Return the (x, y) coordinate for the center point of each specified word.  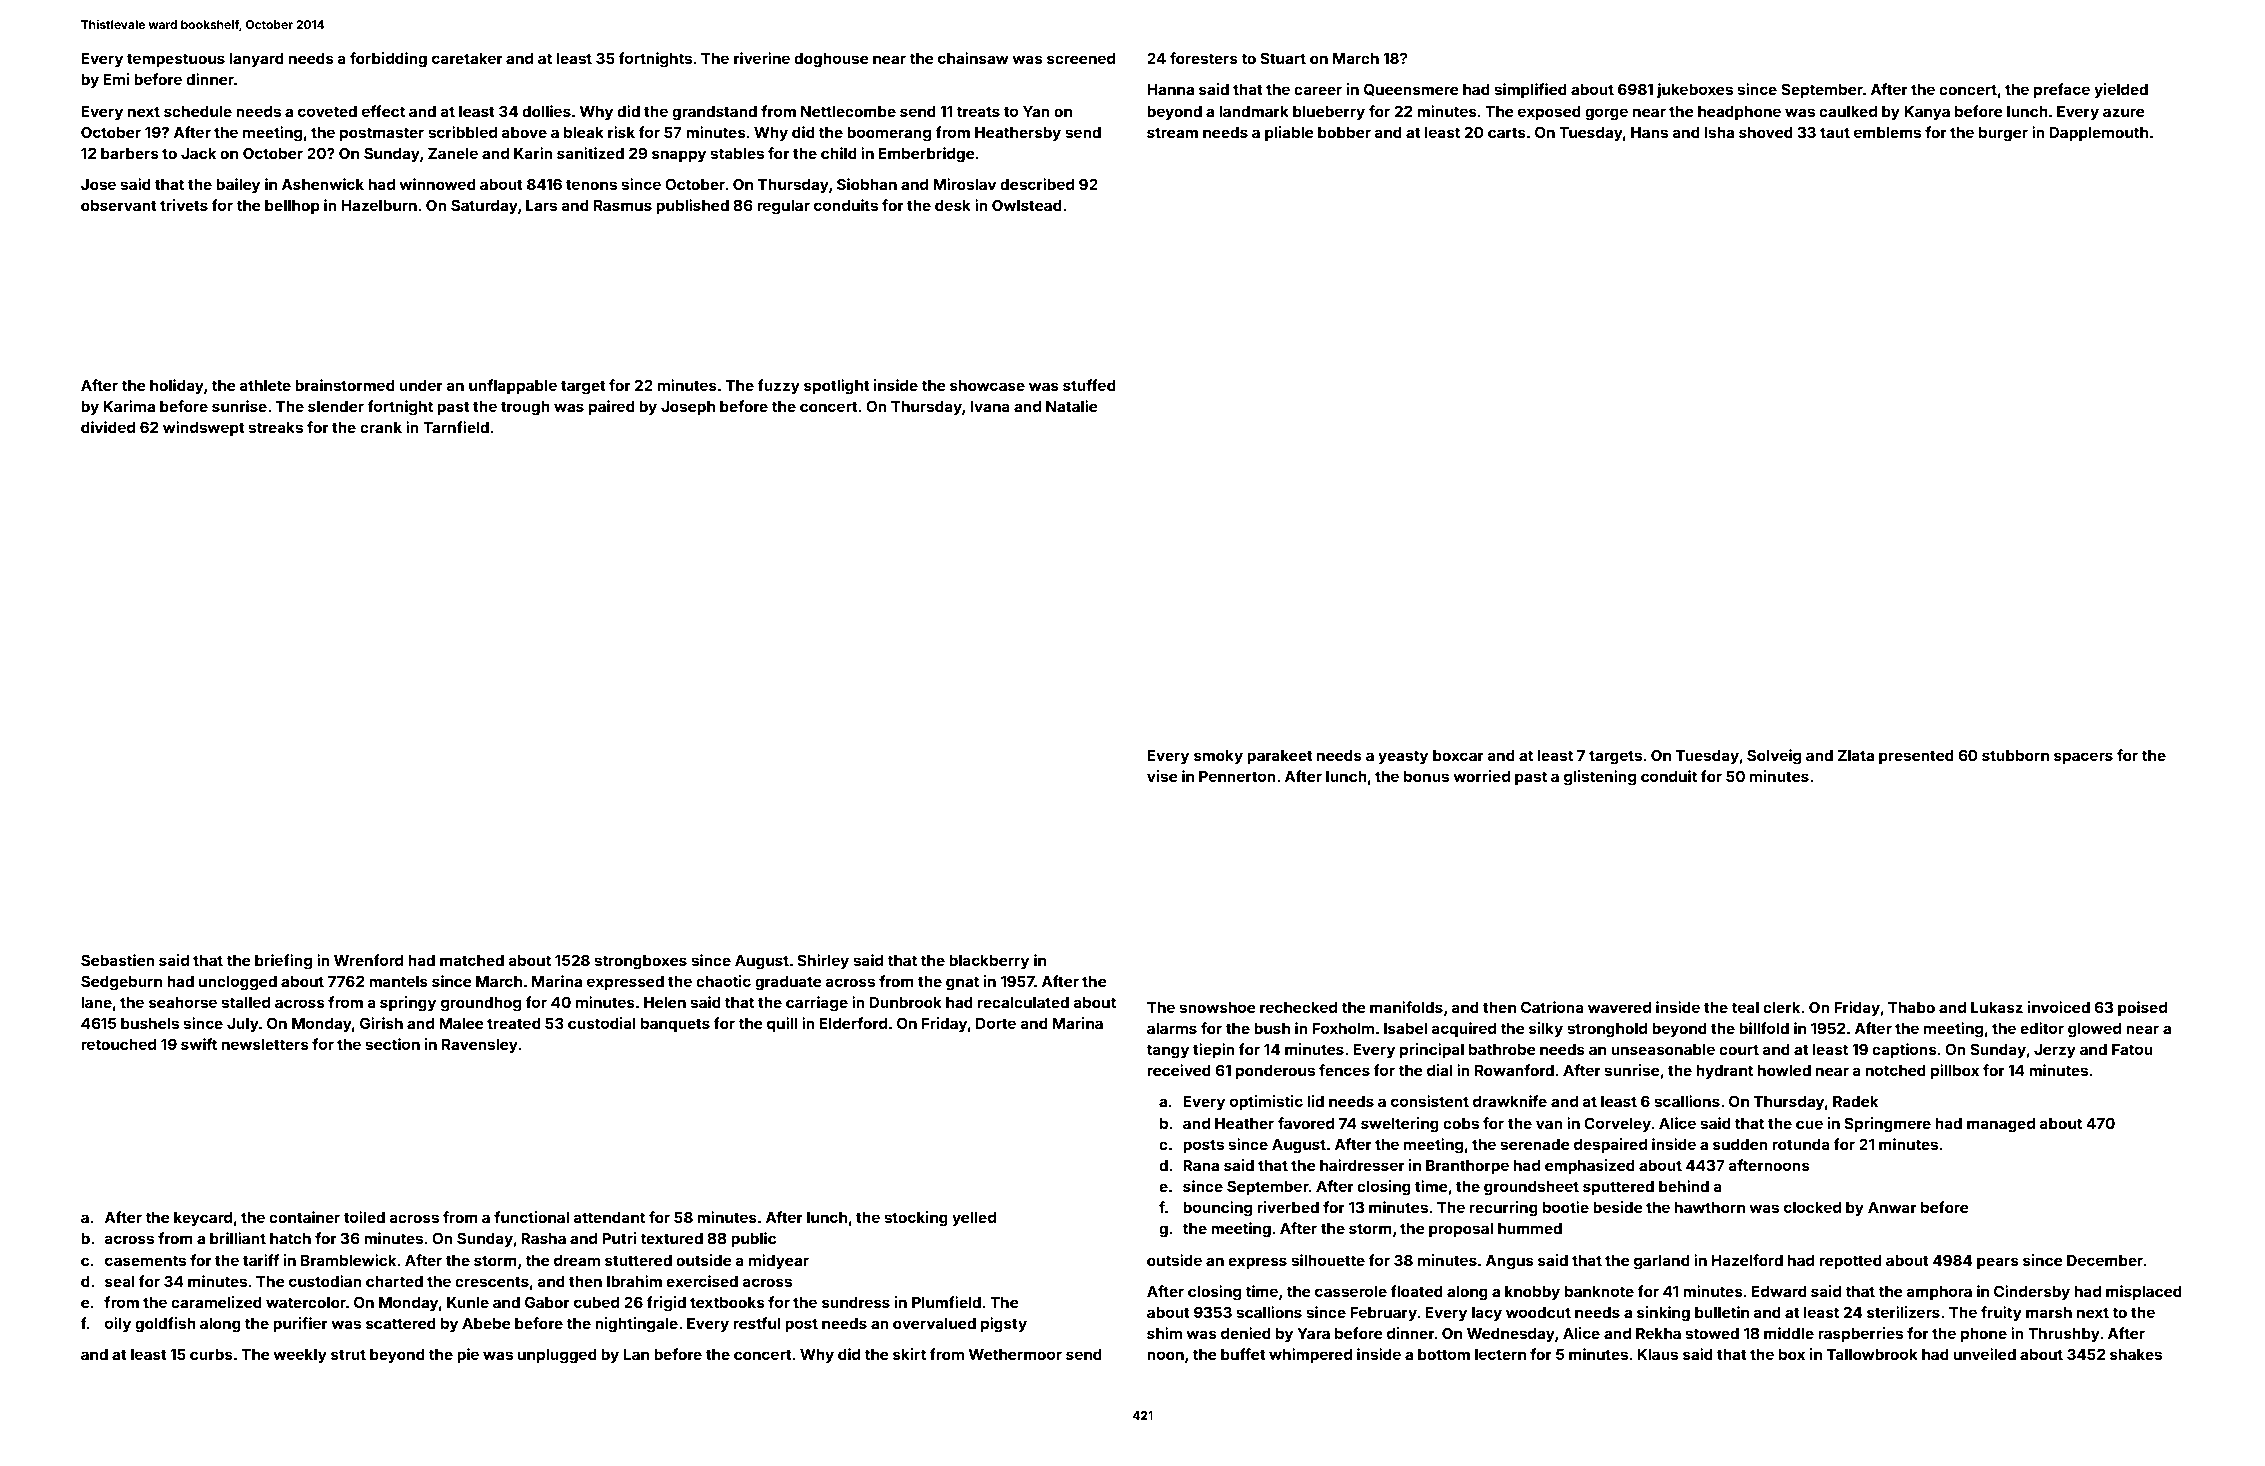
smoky (1218, 757)
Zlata (1856, 755)
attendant (609, 1217)
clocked (1812, 1207)
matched (472, 960)
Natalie (1072, 406)
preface (2062, 90)
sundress (856, 1302)
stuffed (1089, 385)
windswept (204, 428)
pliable (1289, 133)
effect (383, 111)
